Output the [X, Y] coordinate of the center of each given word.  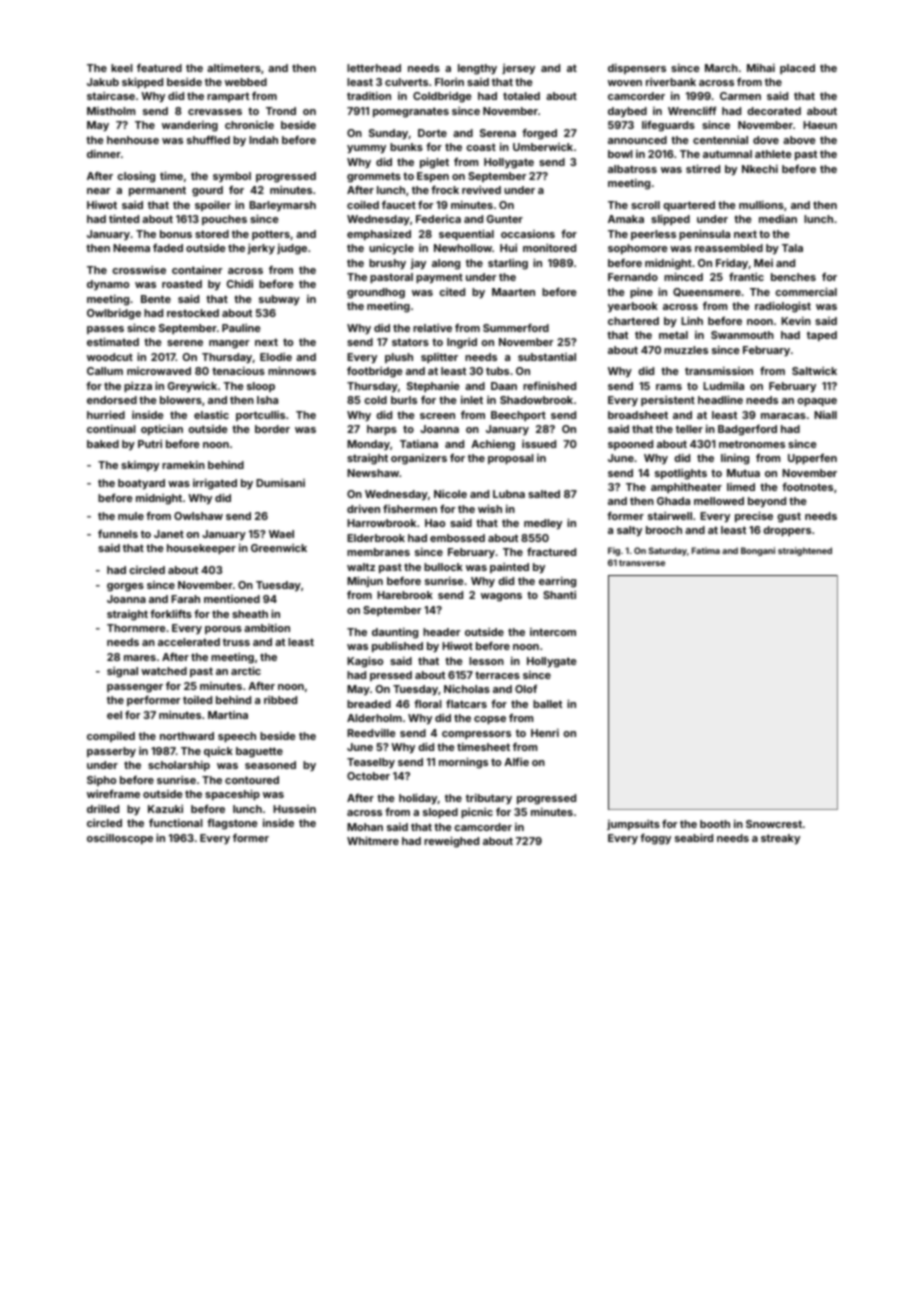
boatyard [141, 484]
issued [539, 444]
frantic [746, 276]
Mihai [761, 68]
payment [439, 278]
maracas [783, 416]
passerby [111, 752]
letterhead [374, 68]
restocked [193, 313]
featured [159, 68]
